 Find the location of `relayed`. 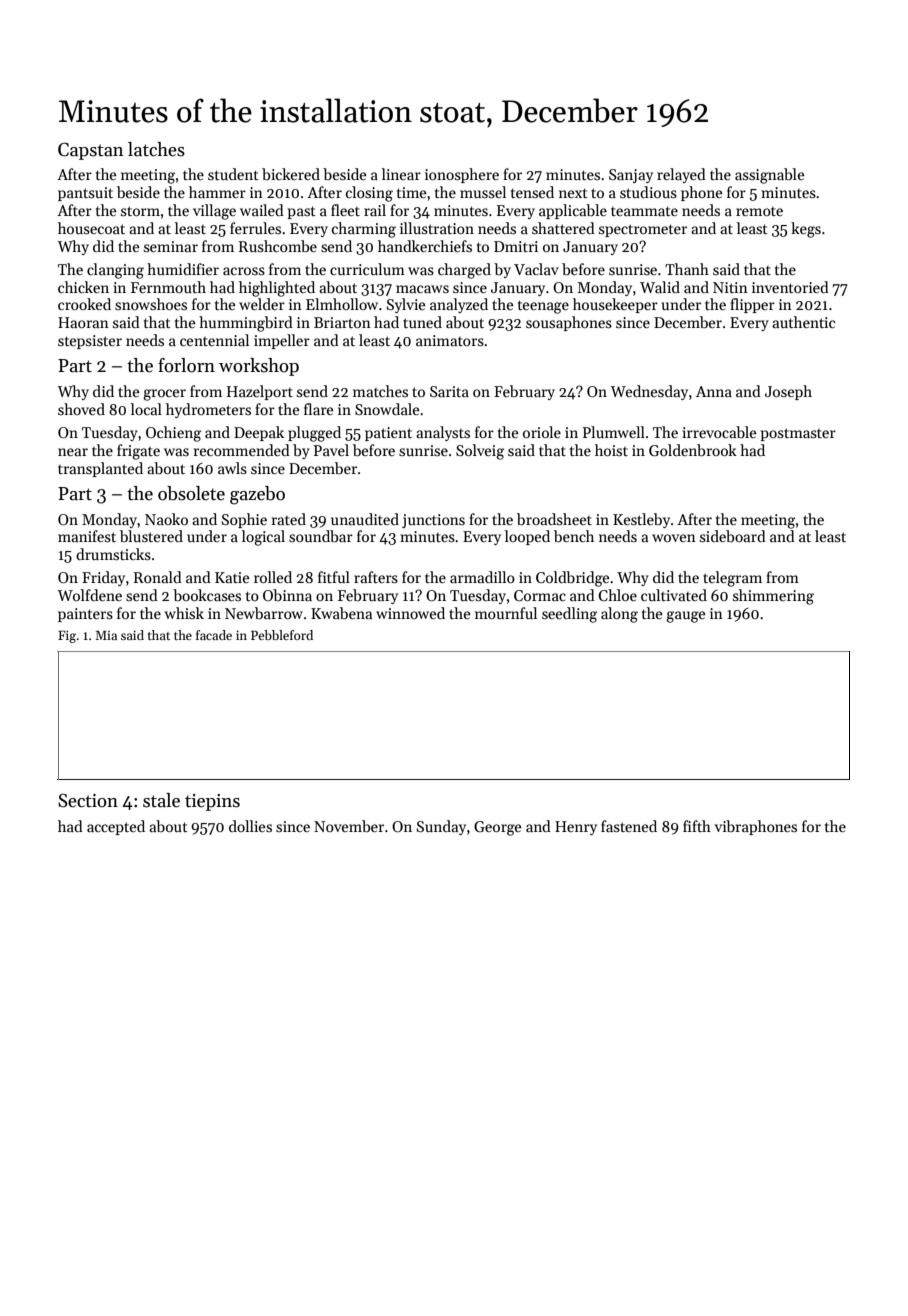

relayed is located at coordinates (681, 175).
